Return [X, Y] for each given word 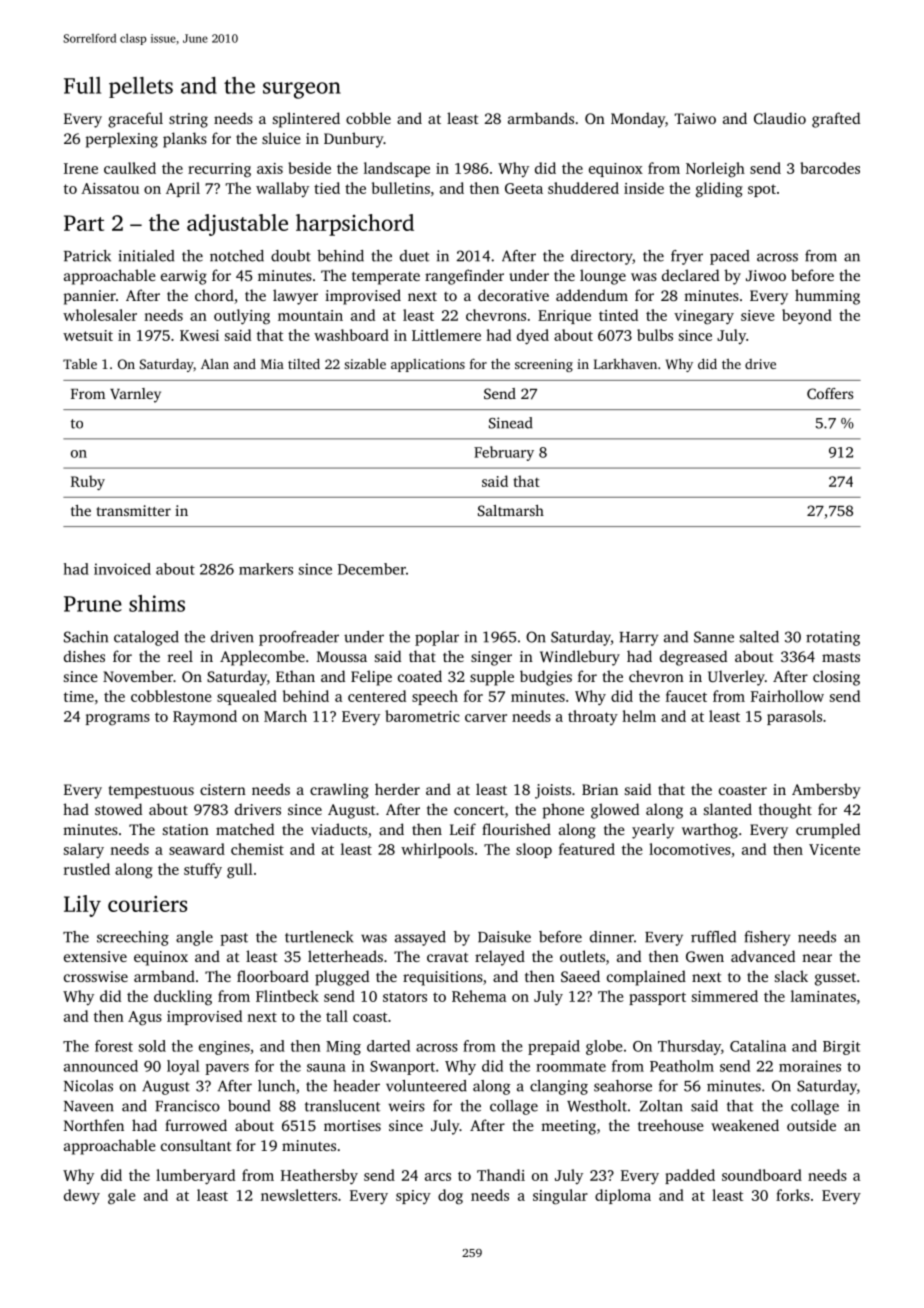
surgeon [302, 90]
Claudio [780, 118]
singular [560, 1197]
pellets [141, 87]
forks [793, 1195]
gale [122, 1197]
